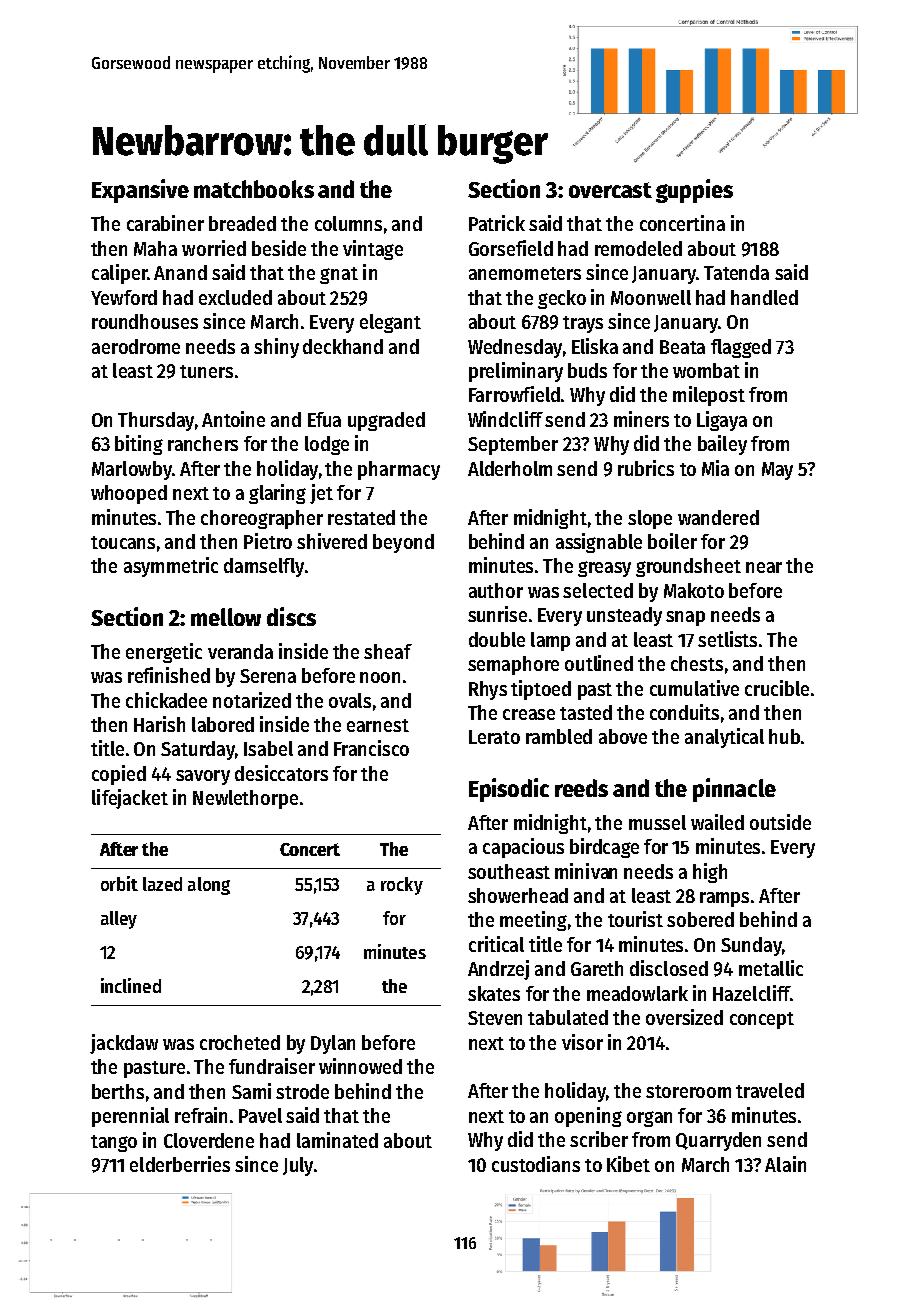 This screenshot has width=908, height=1316. Describe the element at coordinates (291, 616) in the screenshot. I see `discs` at that location.
